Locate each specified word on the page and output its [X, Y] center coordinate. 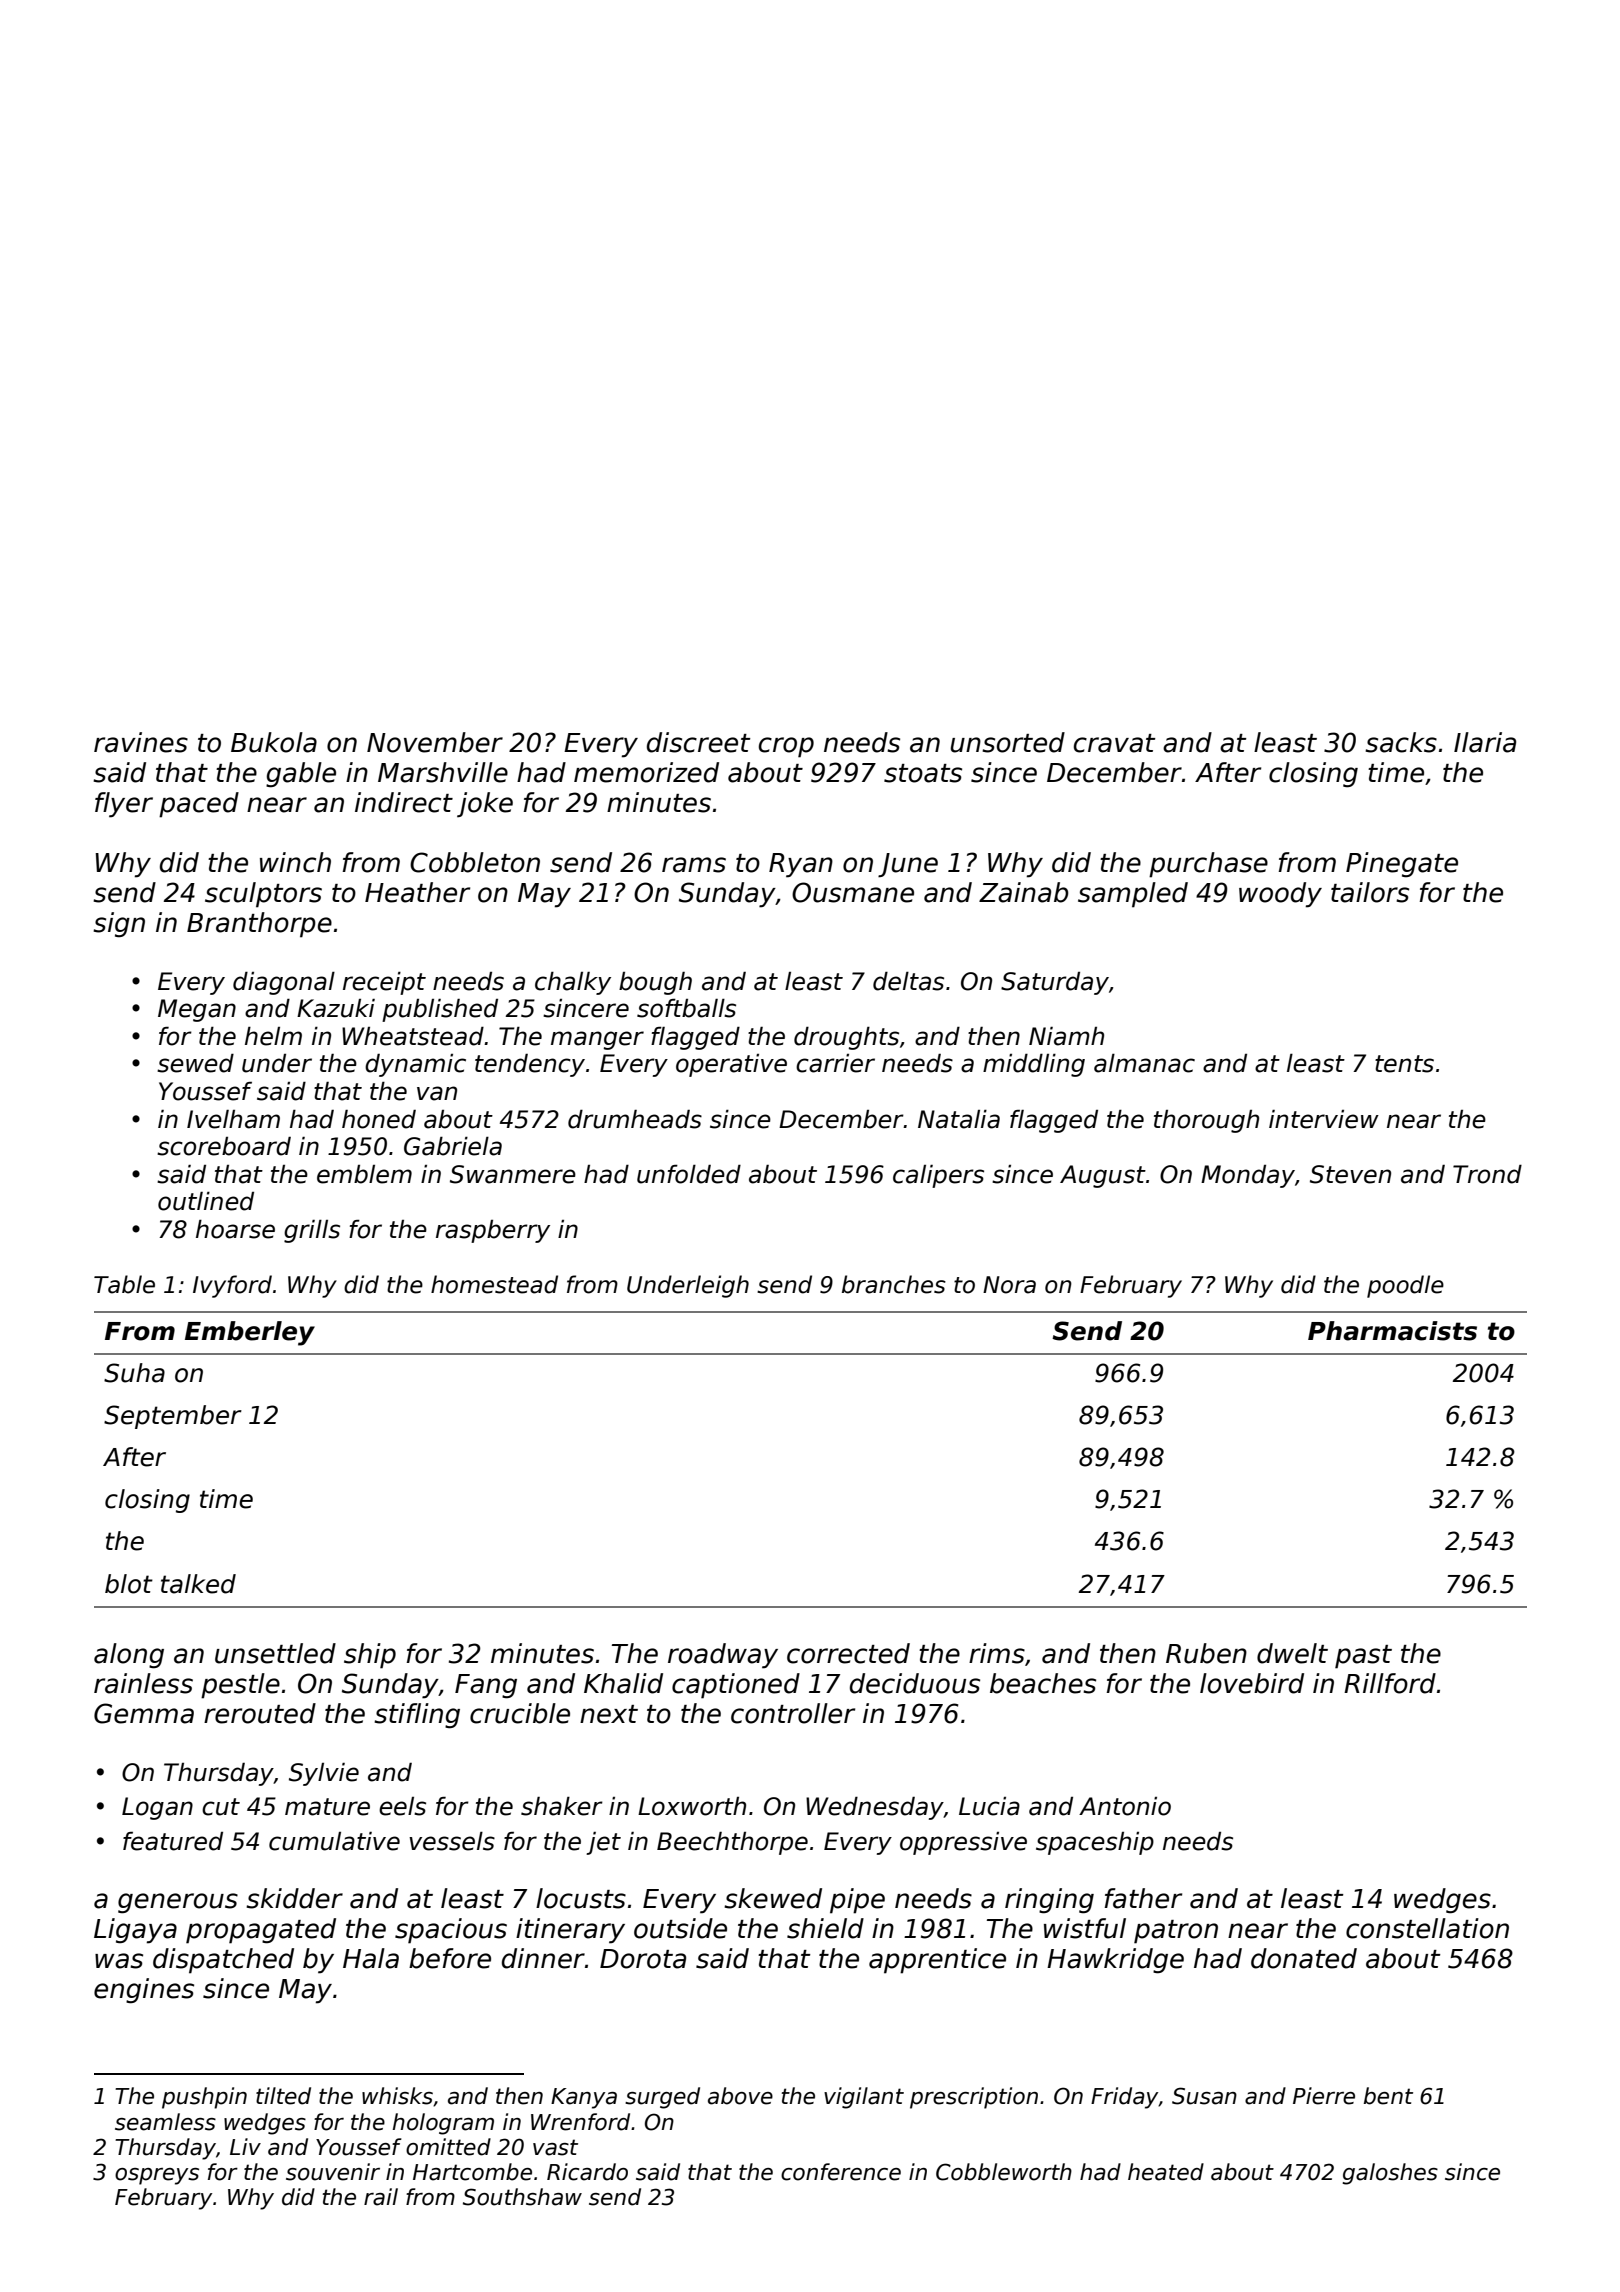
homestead [494, 1284]
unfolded [689, 1174]
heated [1166, 2172]
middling [1034, 1065]
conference [841, 2172]
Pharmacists [1392, 1331]
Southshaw [522, 2197]
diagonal [284, 983]
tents [1404, 1064]
